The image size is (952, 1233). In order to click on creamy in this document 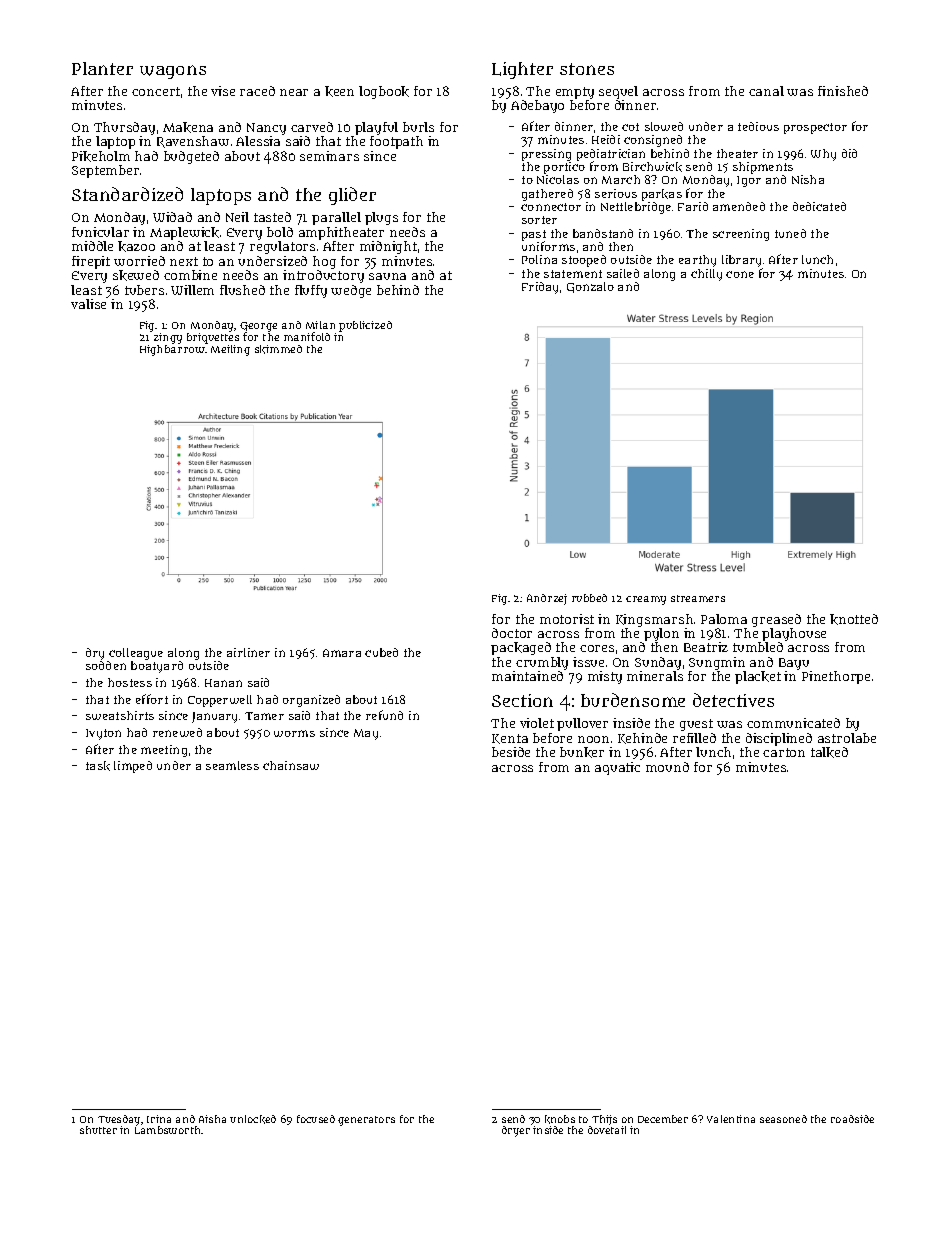, I will do `click(646, 600)`.
